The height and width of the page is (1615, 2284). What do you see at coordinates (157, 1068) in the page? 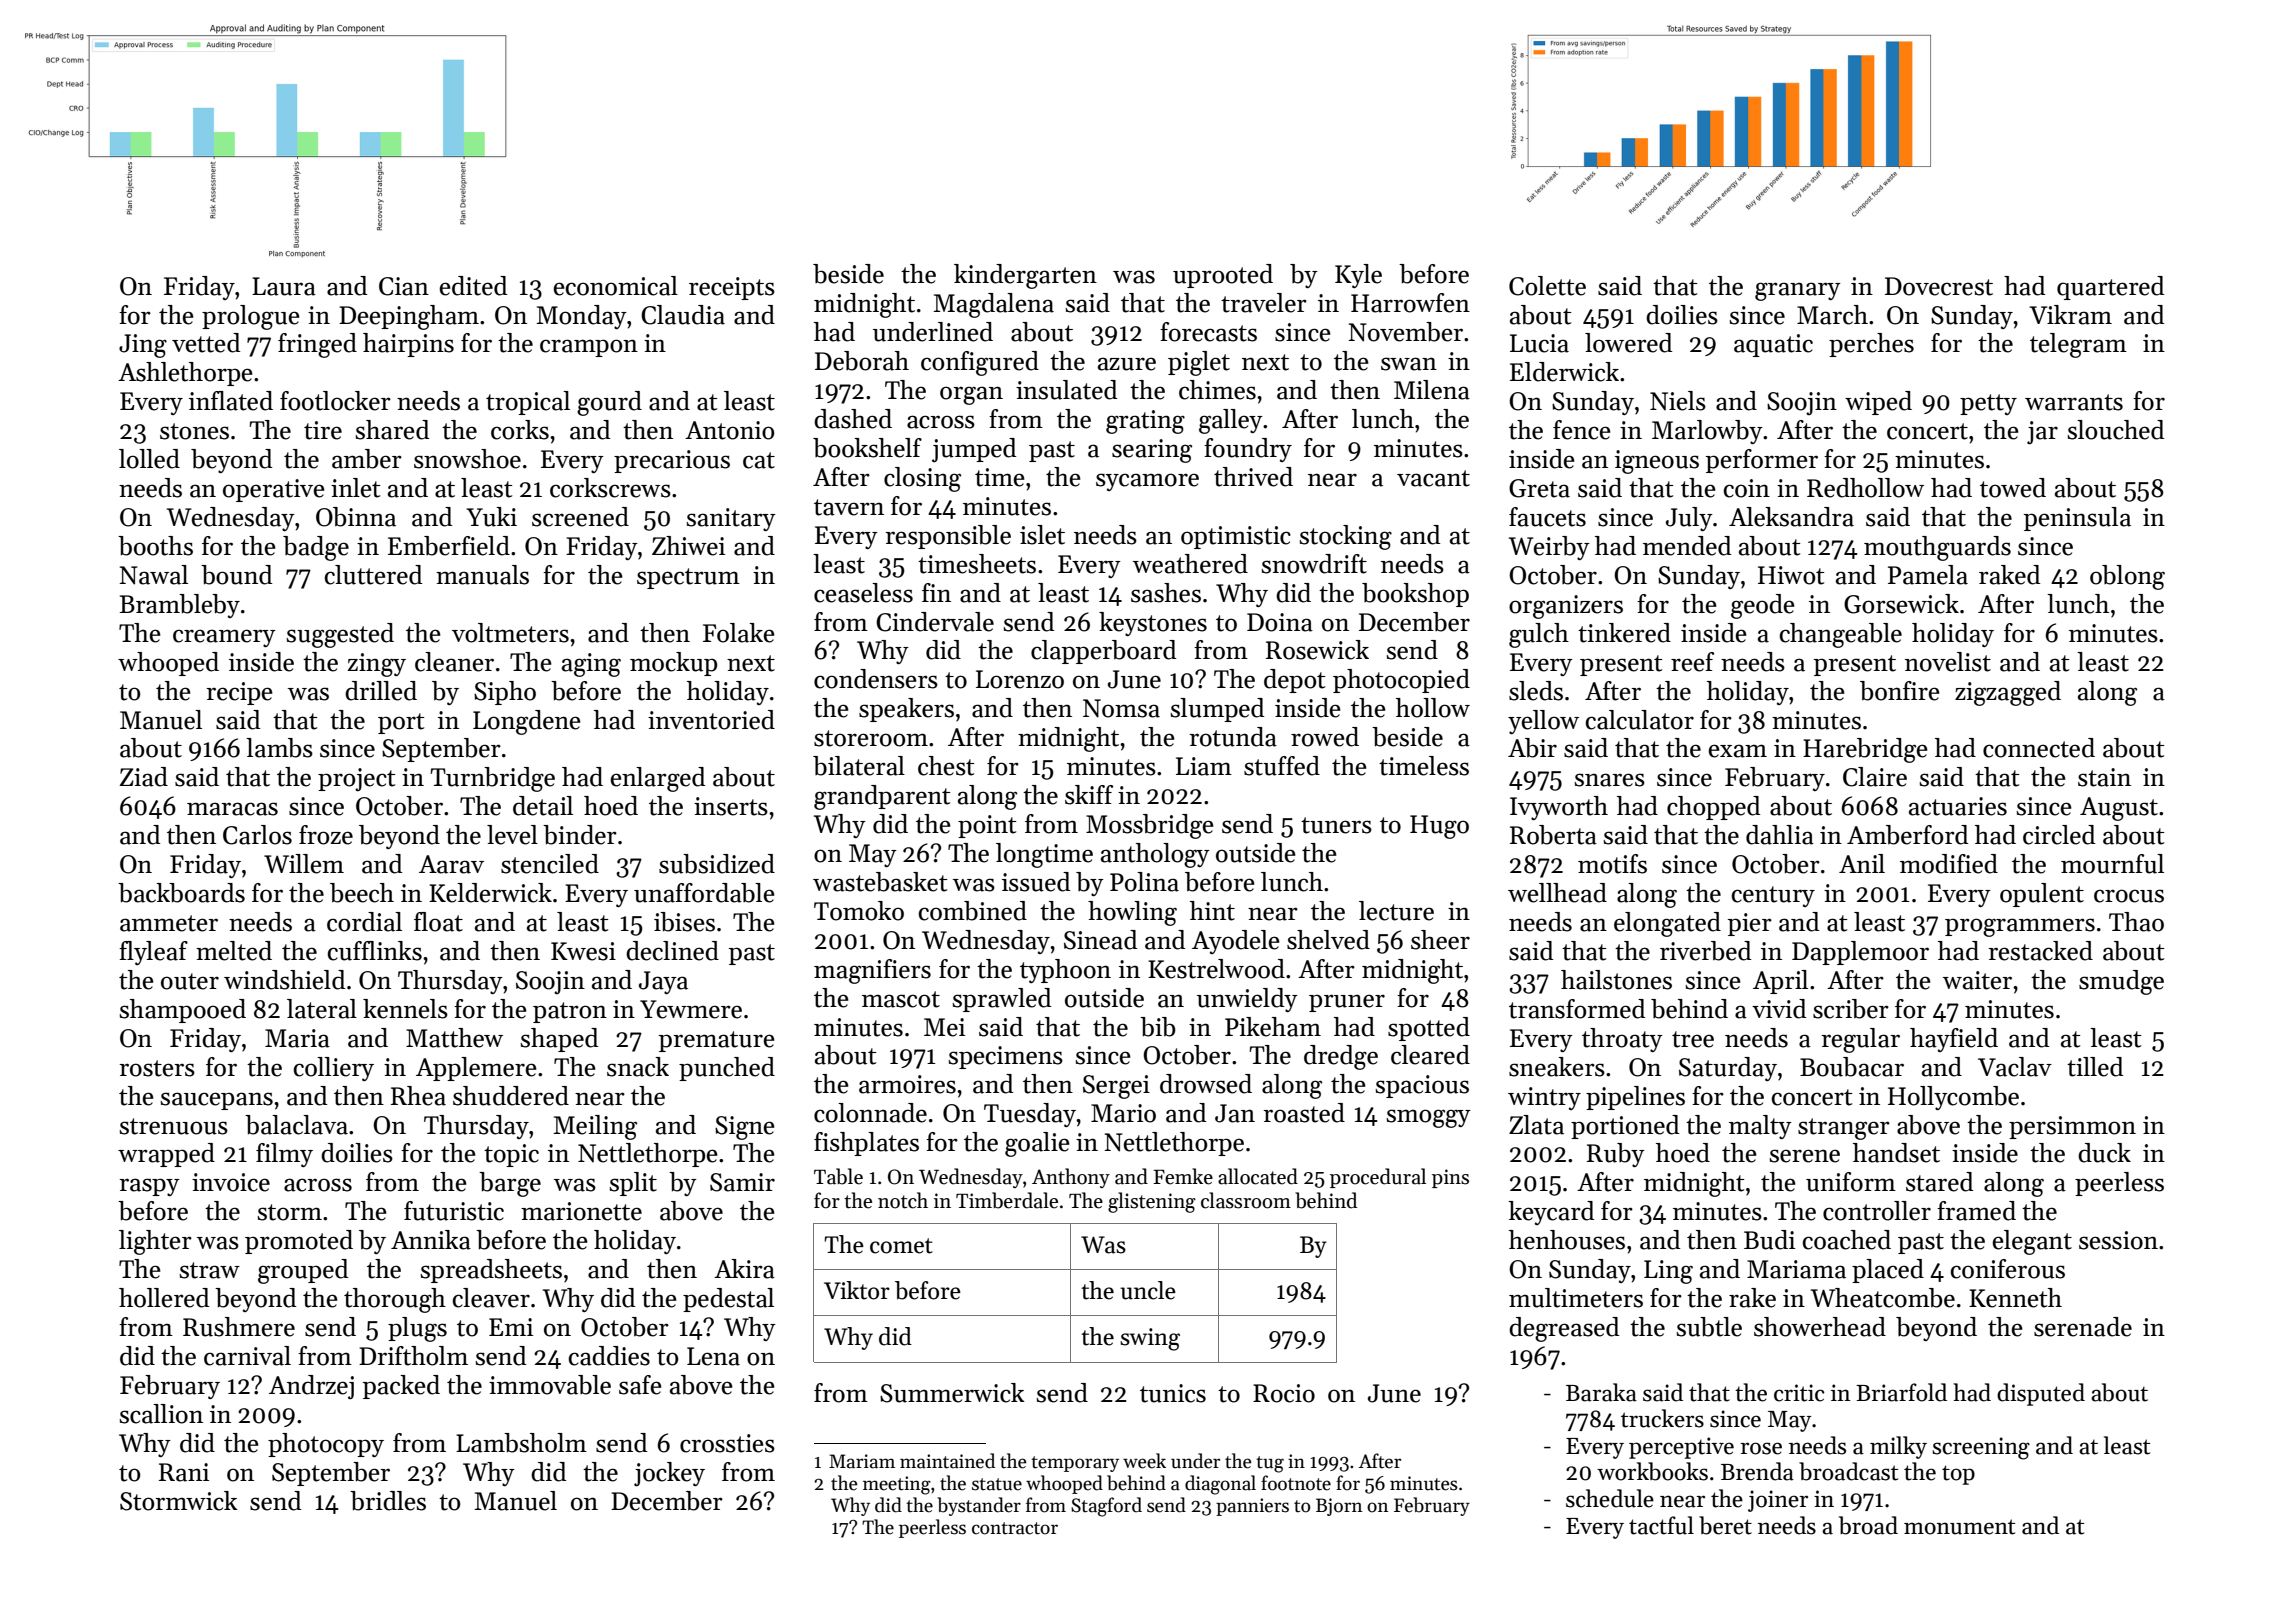
I see `rosters` at bounding box center [157, 1068].
